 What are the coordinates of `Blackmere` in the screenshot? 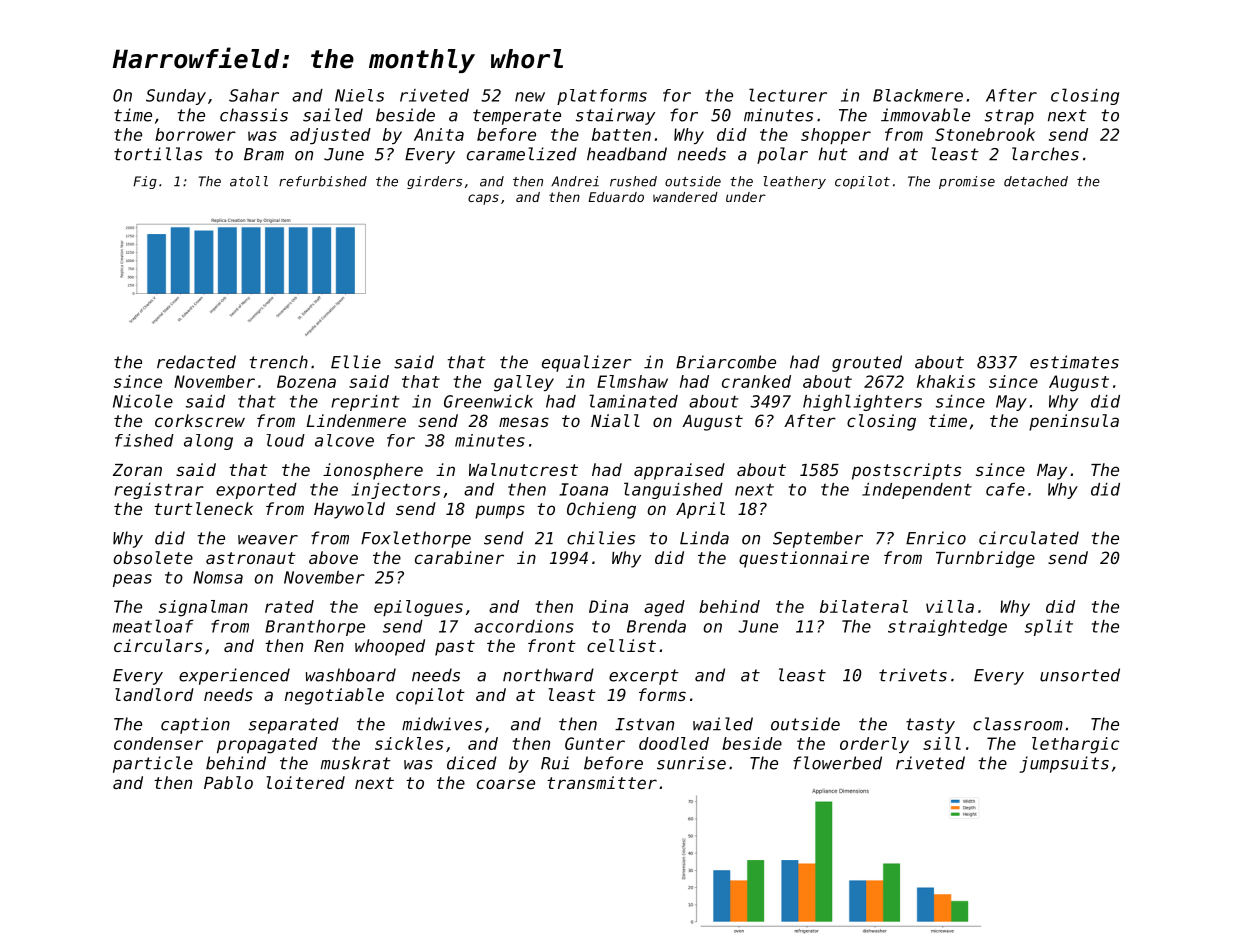 It's located at (918, 95).
